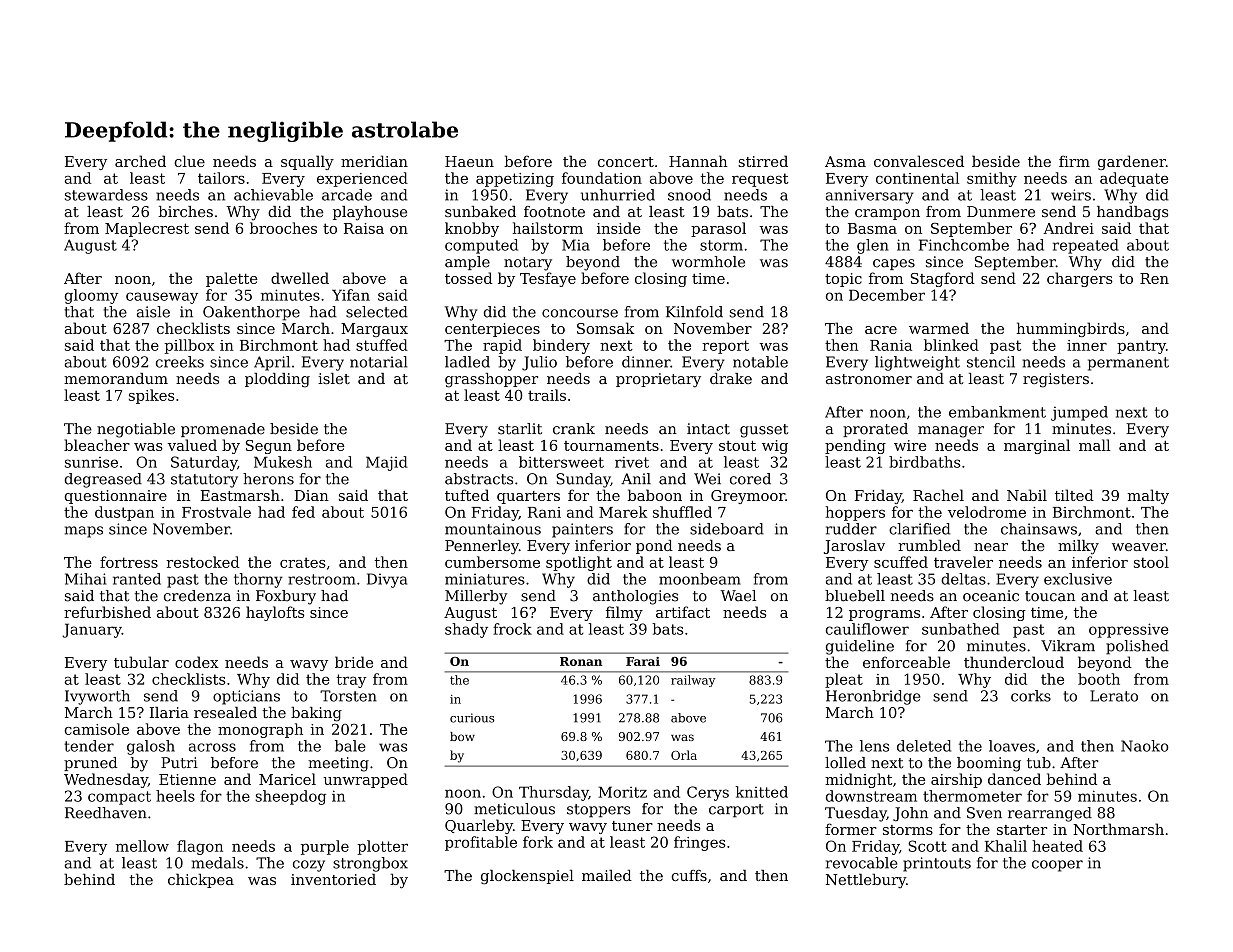  What do you see at coordinates (85, 579) in the image?
I see `Mihai` at bounding box center [85, 579].
